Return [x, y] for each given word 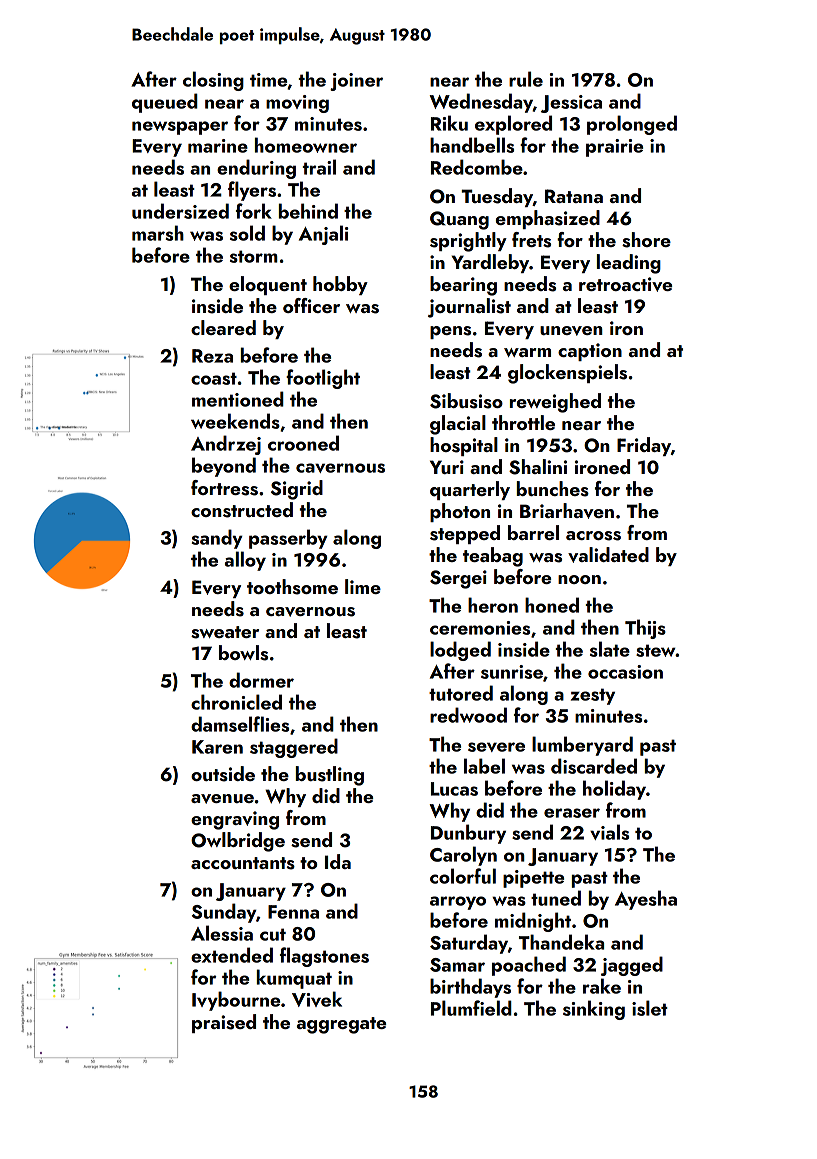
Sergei [458, 579]
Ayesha [646, 900]
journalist [469, 308]
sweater [225, 632]
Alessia [222, 933]
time [268, 80]
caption [590, 352]
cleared [223, 327]
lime [363, 586]
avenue [222, 799]
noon [579, 579]
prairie [614, 148]
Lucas [454, 789]
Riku [449, 123]
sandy [217, 539]
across [593, 536]
